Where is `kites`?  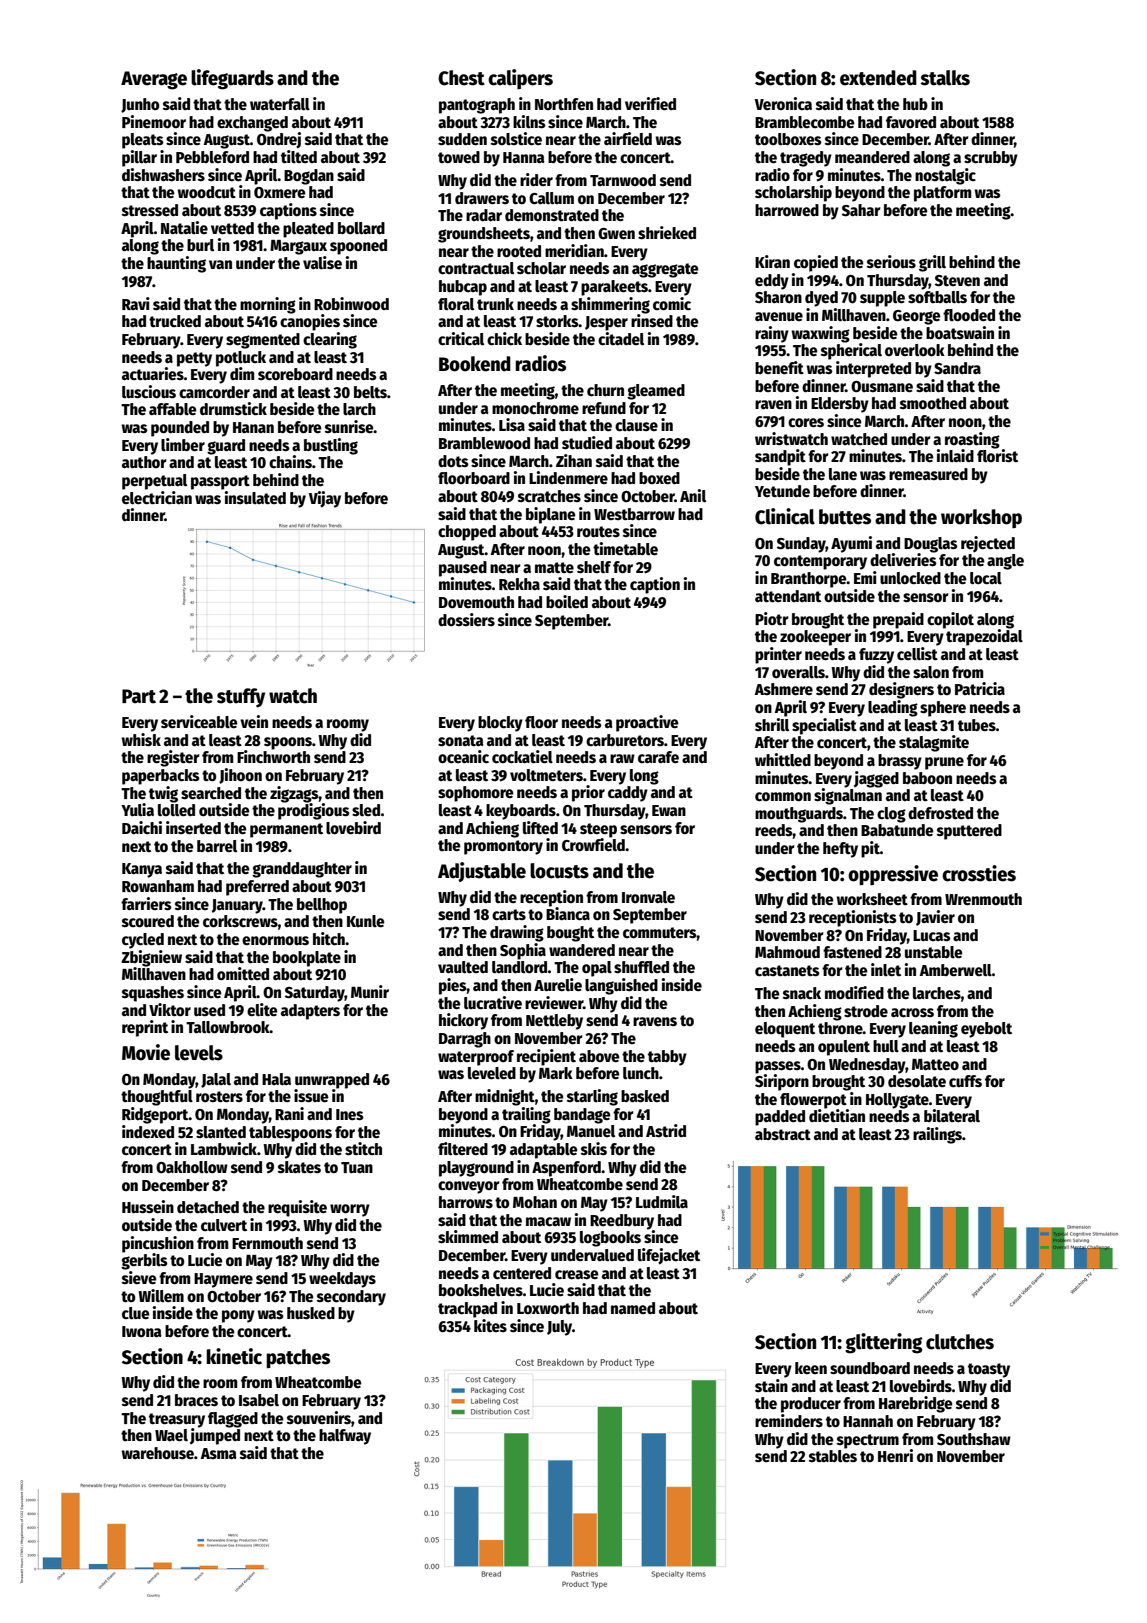 kites is located at coordinates (490, 1325).
